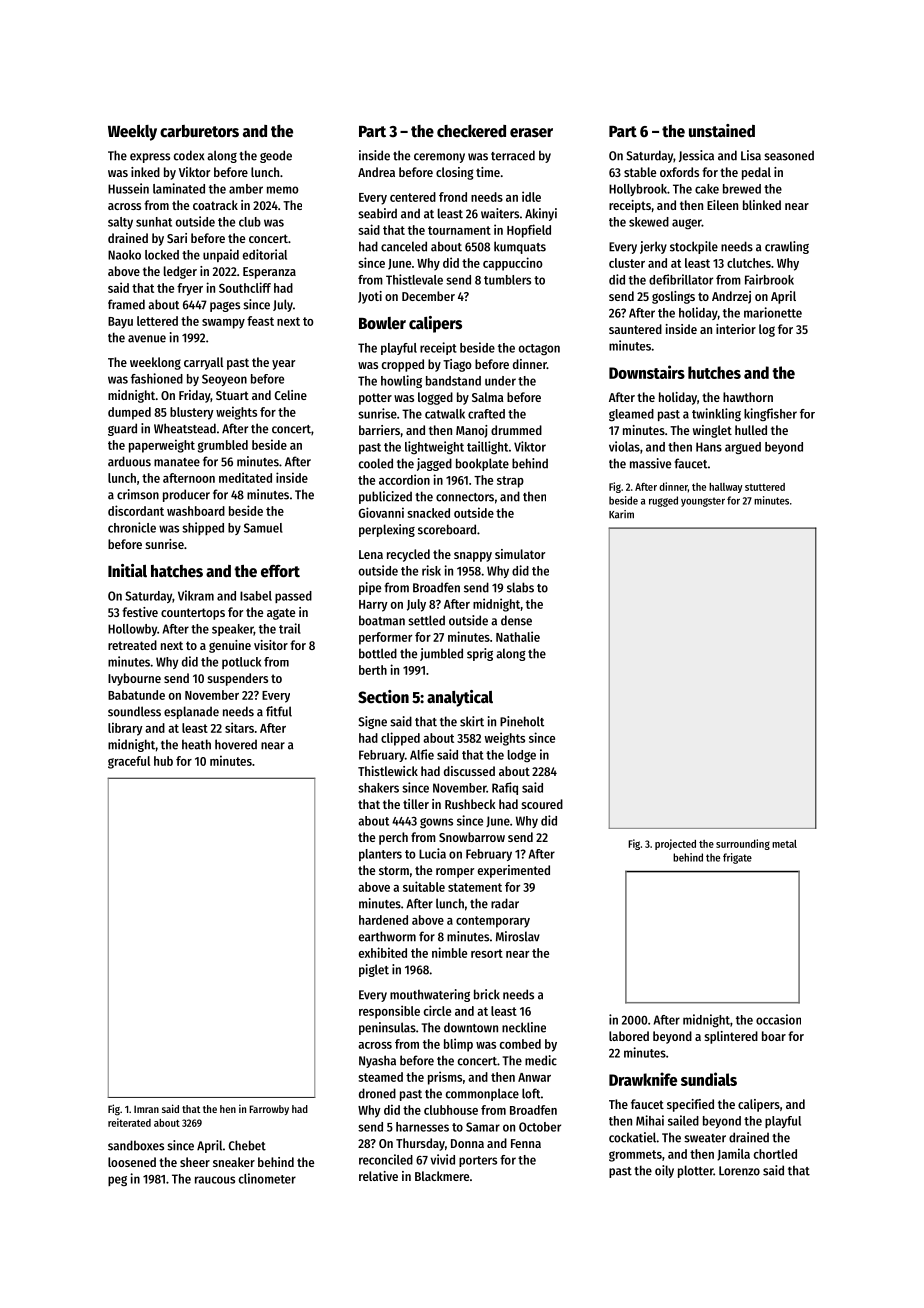  Describe the element at coordinates (789, 155) in the screenshot. I see `seasoned` at that location.
